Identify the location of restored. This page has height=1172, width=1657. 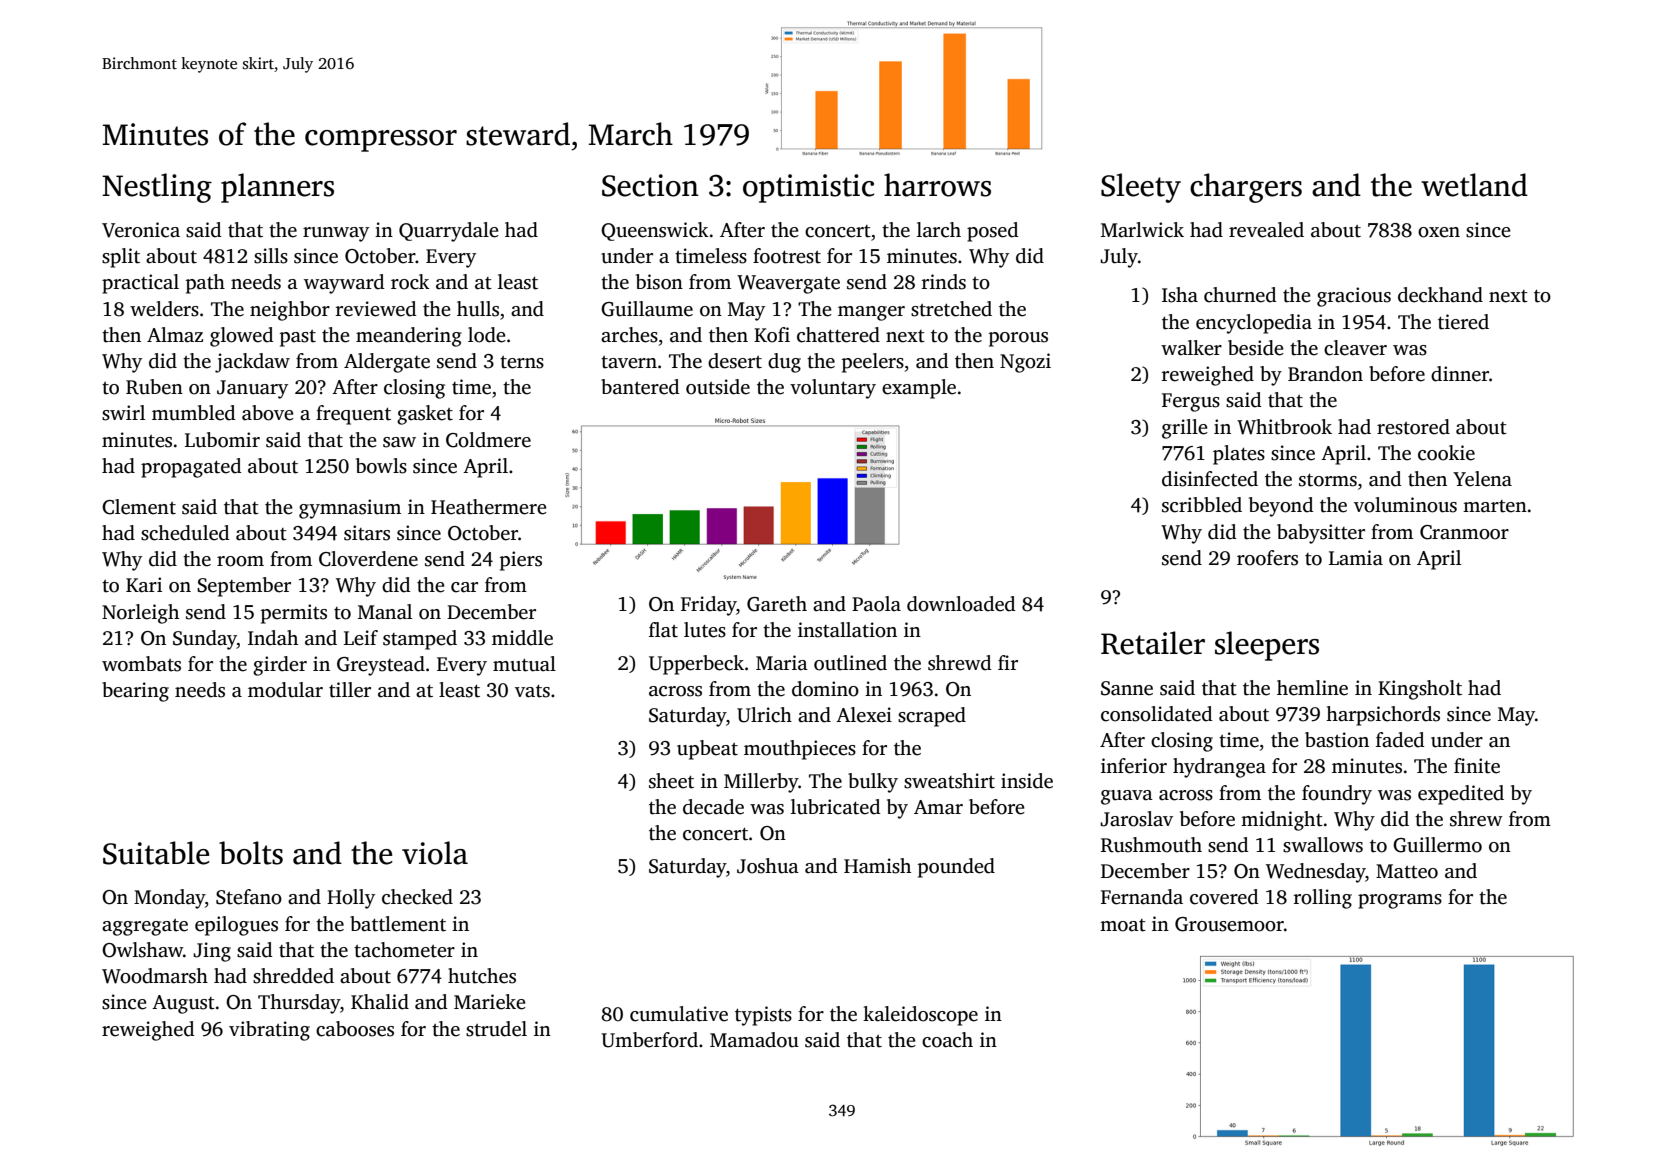
(1413, 427).
